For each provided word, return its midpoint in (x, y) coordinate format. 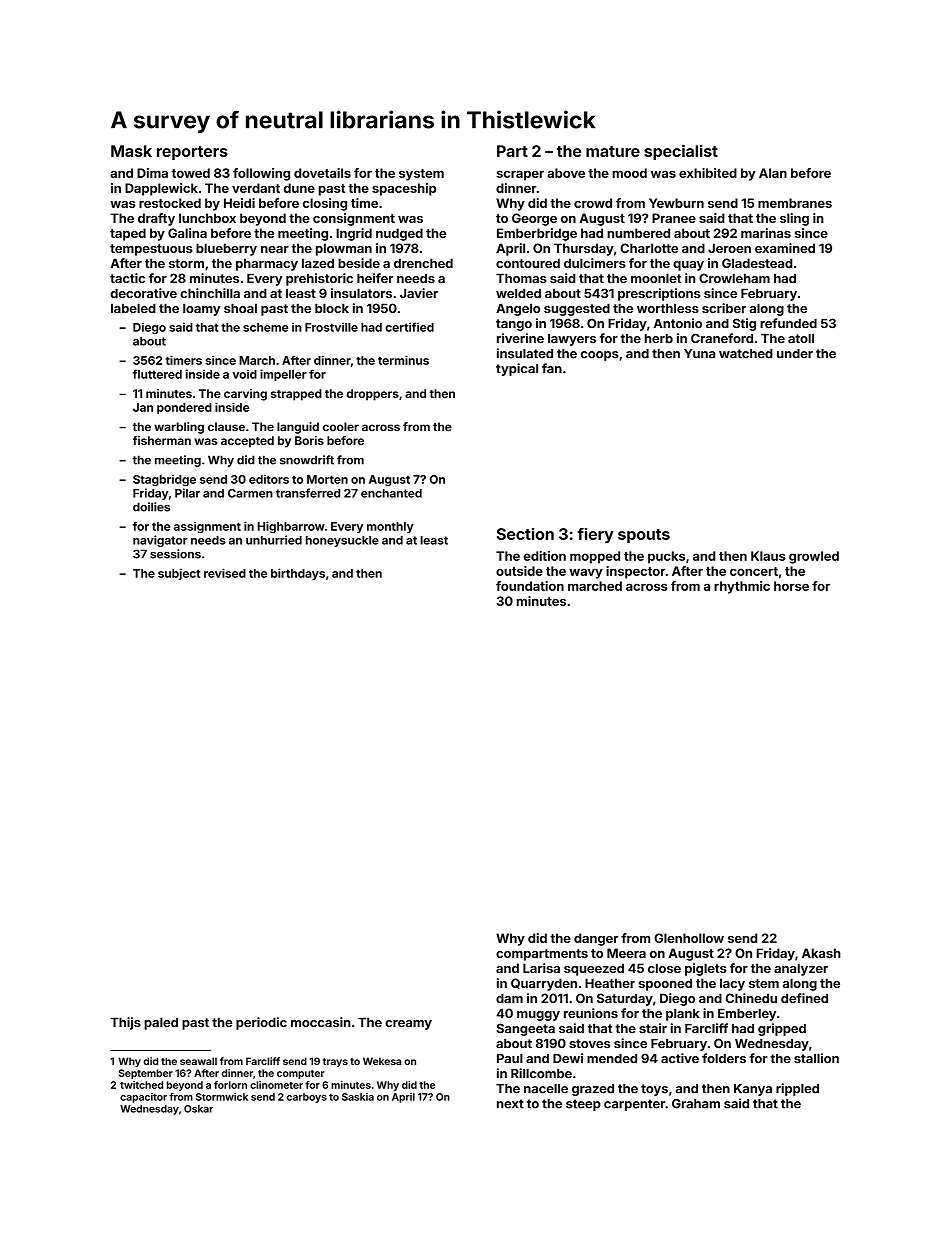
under (795, 354)
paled (161, 1023)
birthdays (298, 574)
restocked (170, 203)
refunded (788, 323)
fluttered (157, 374)
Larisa (541, 968)
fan (552, 368)
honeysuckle (342, 541)
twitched (141, 1085)
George (534, 219)
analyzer (801, 969)
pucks (666, 557)
